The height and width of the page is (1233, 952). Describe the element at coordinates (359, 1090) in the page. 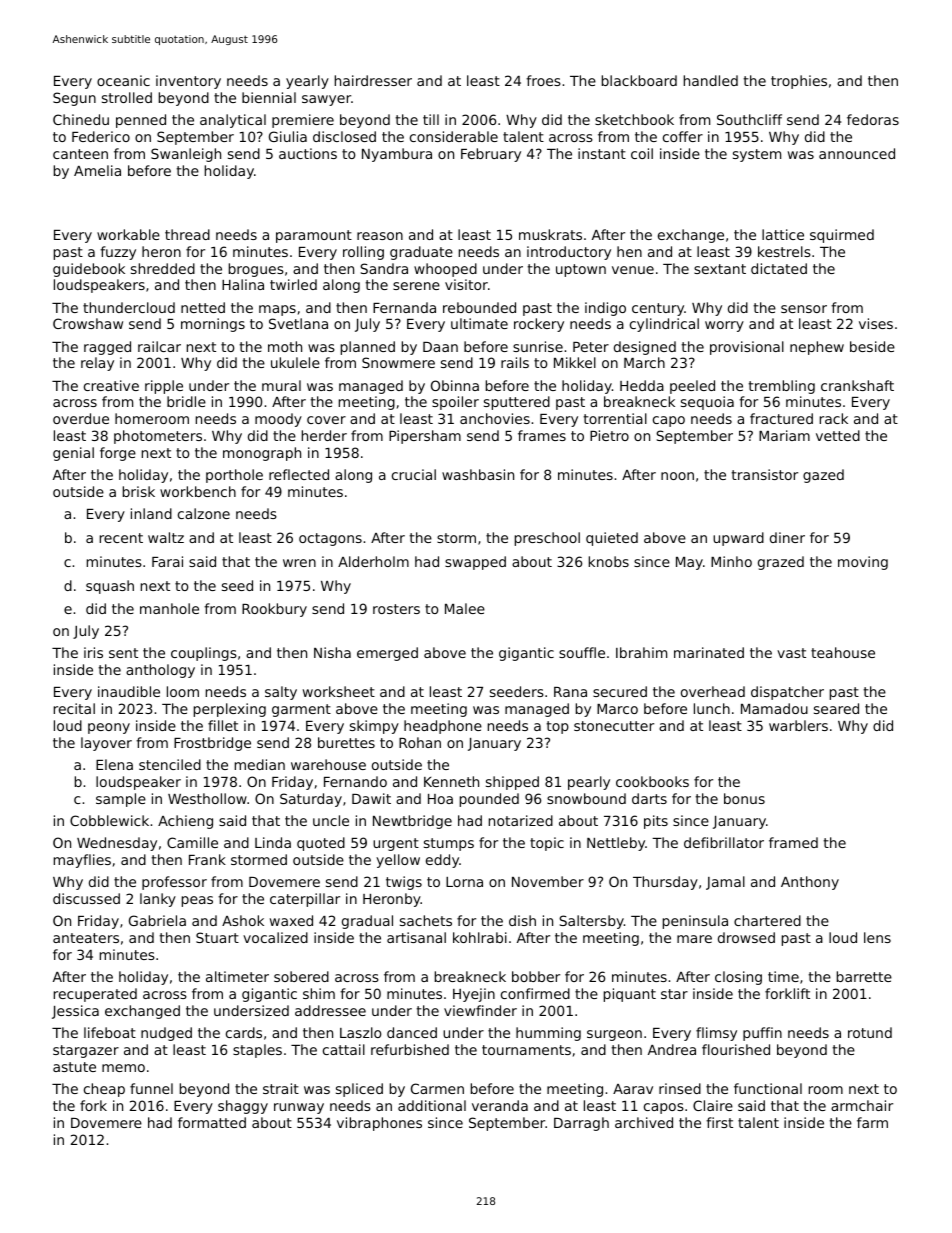

I see `spliced` at that location.
